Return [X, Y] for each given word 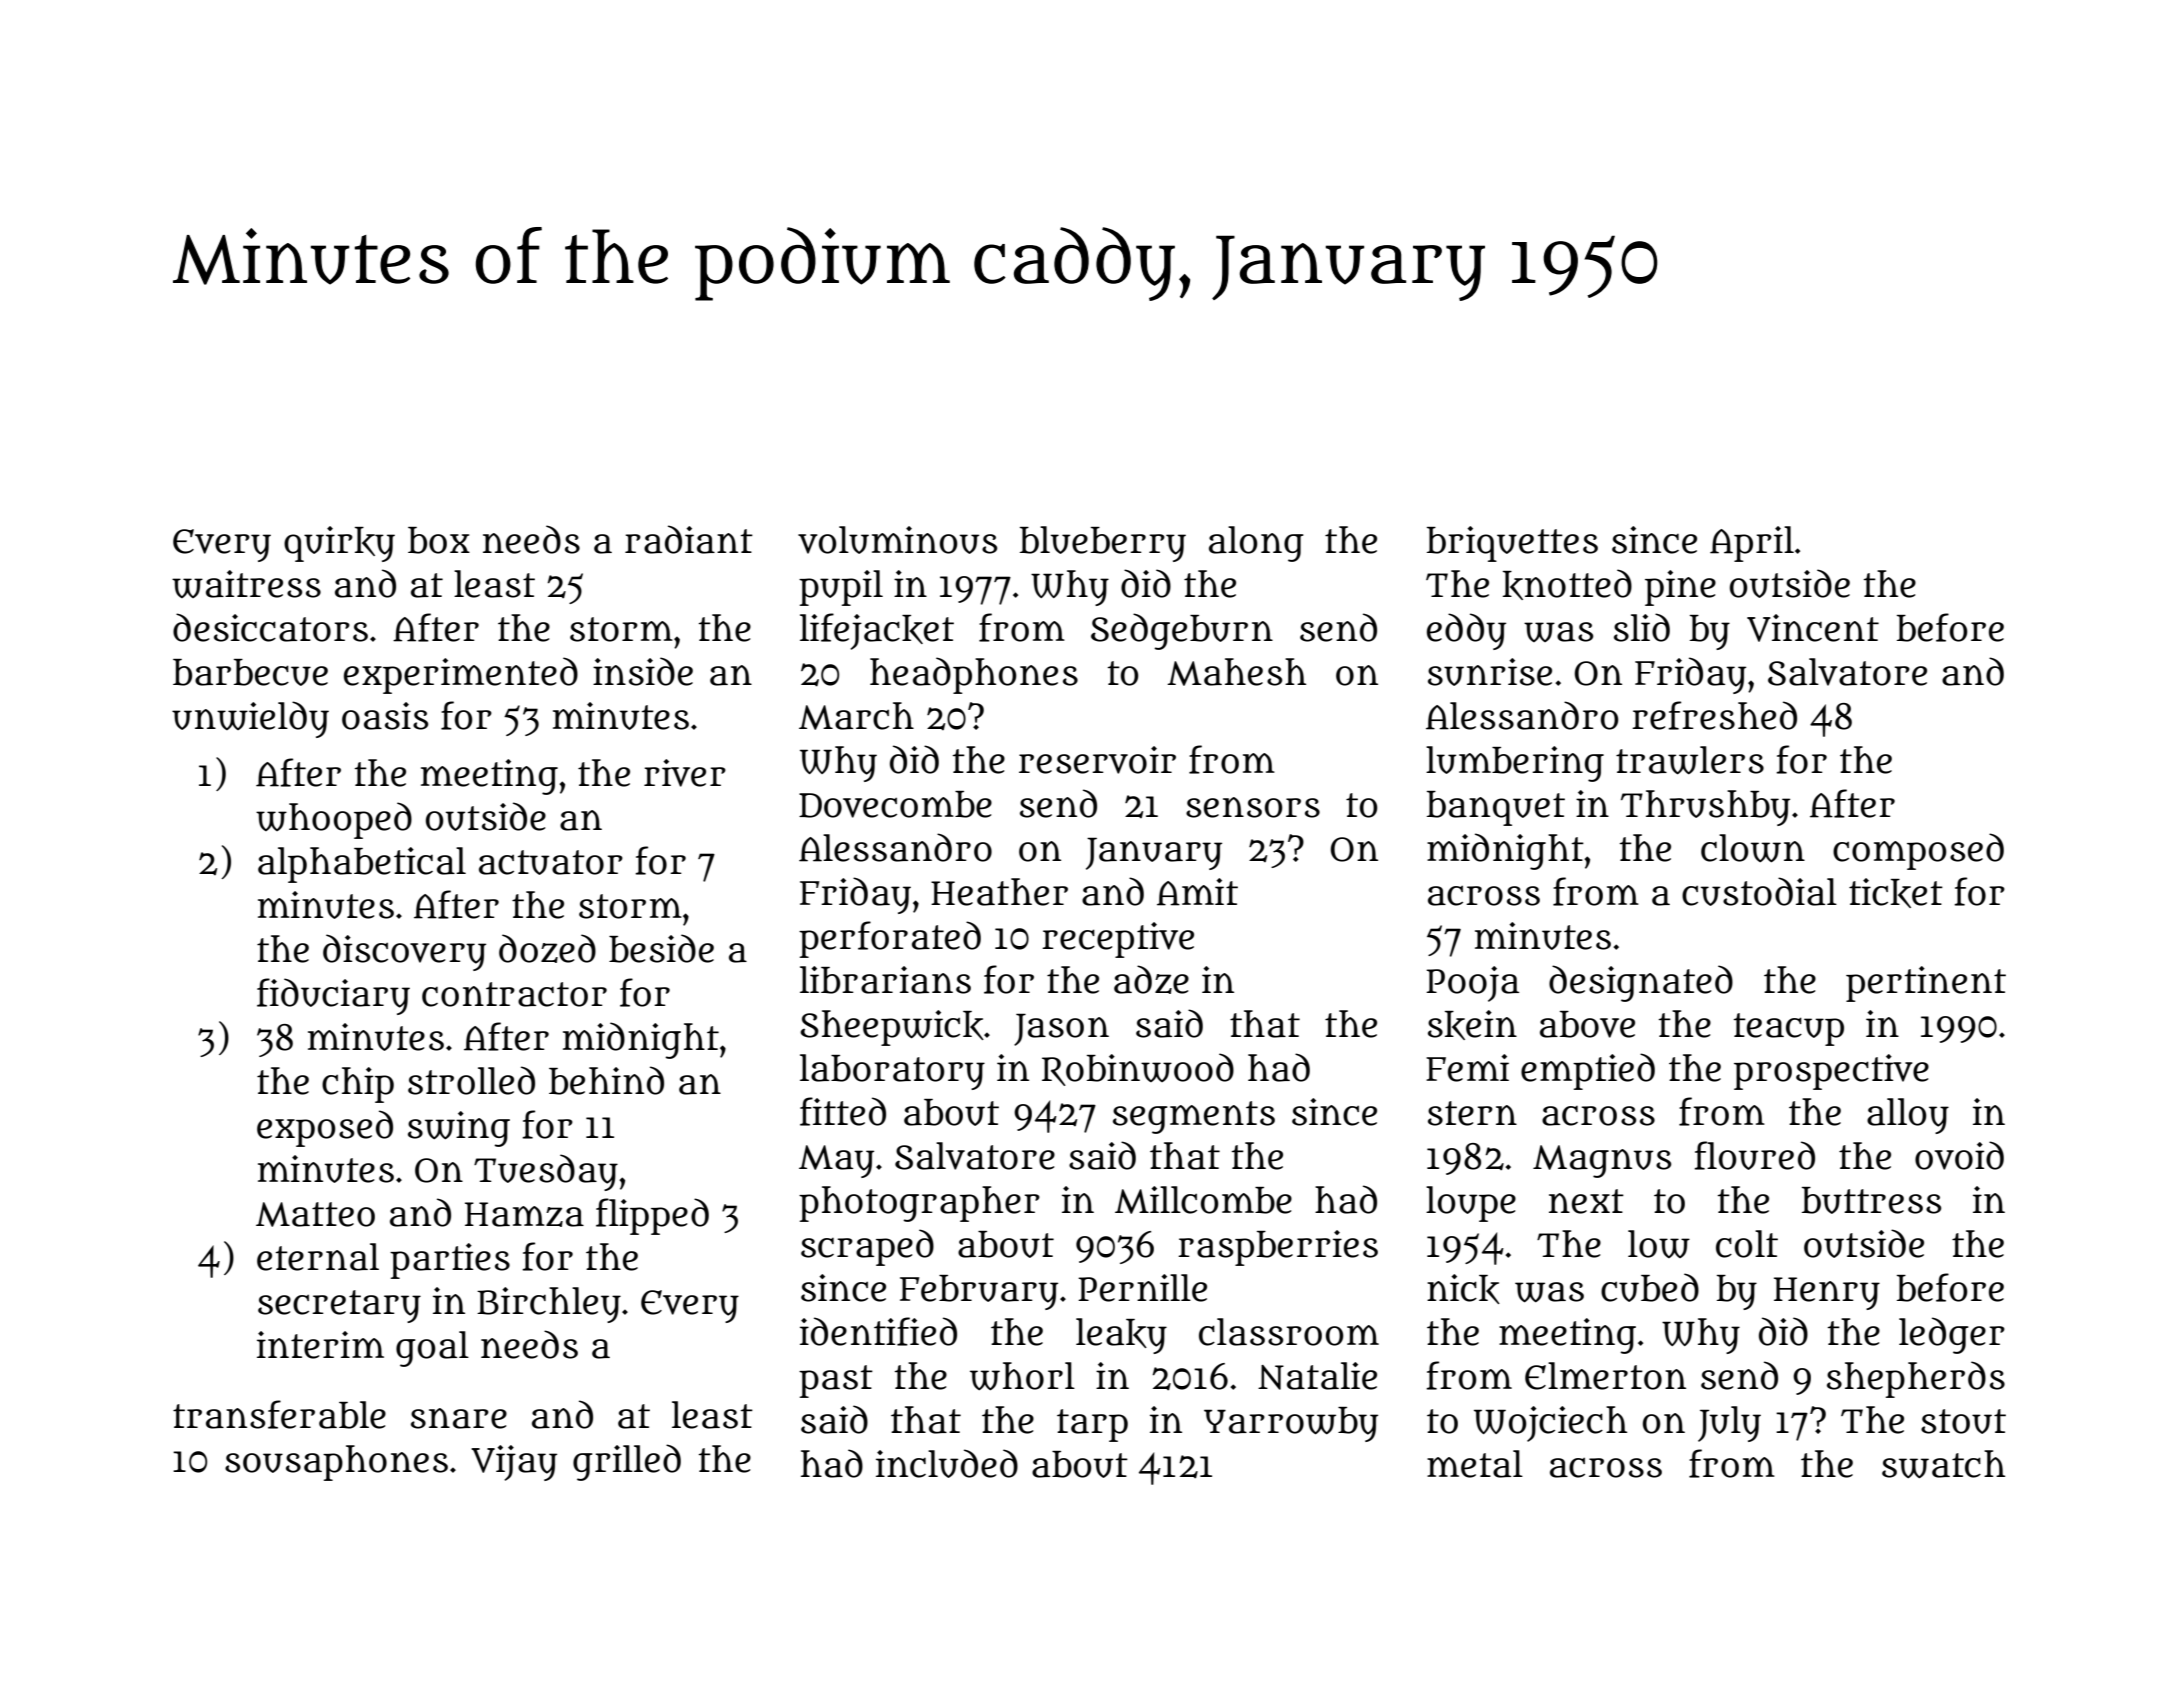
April [1752, 544]
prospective [1831, 1072]
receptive [1118, 940]
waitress [246, 584]
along [1256, 544]
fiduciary [333, 996]
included [947, 1463]
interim [320, 1345]
